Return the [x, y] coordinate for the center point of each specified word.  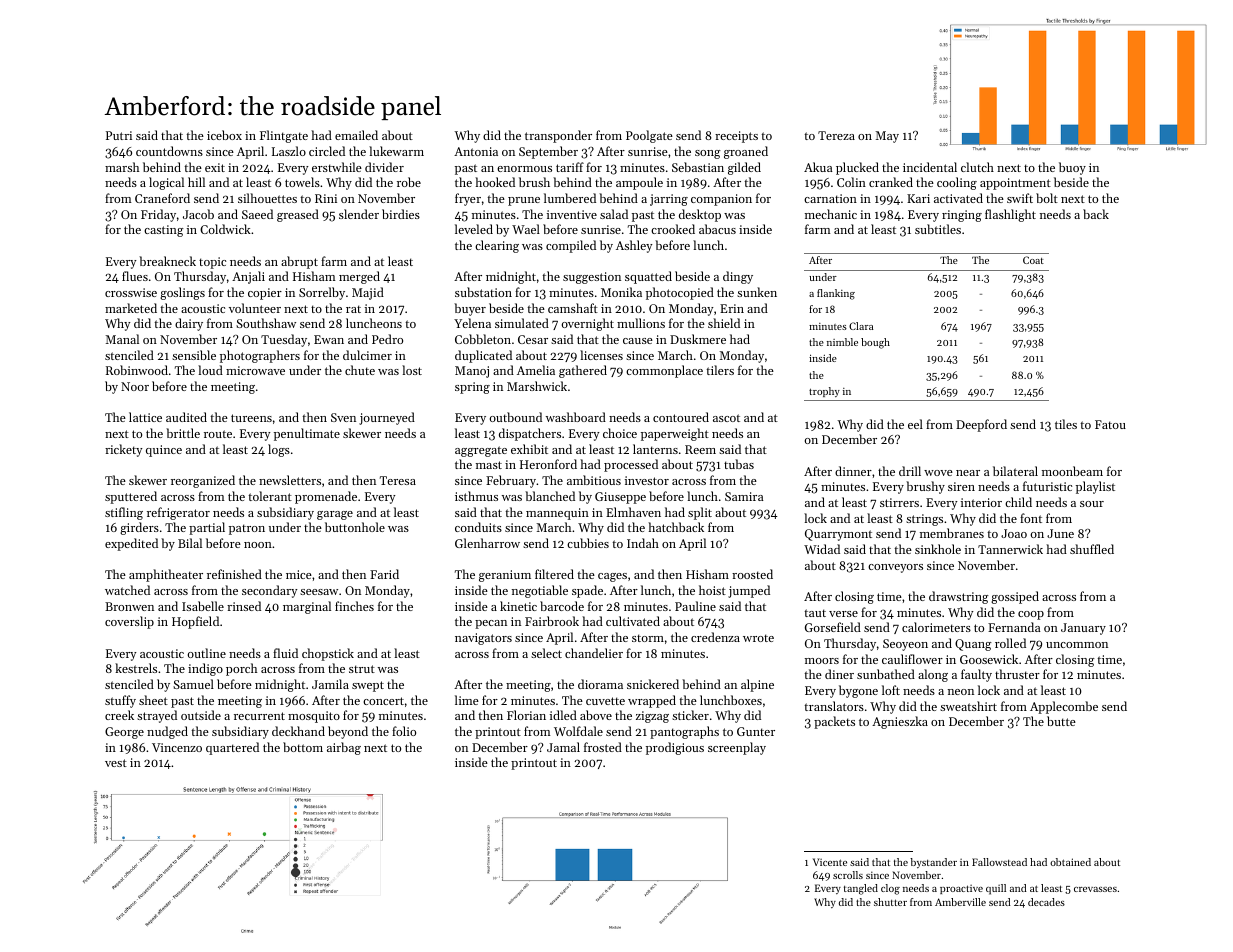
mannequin [557, 514]
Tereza [836, 135]
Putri [119, 135]
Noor [135, 386]
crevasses [1095, 889]
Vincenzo [177, 747]
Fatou [1110, 424]
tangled [861, 889]
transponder [558, 136]
